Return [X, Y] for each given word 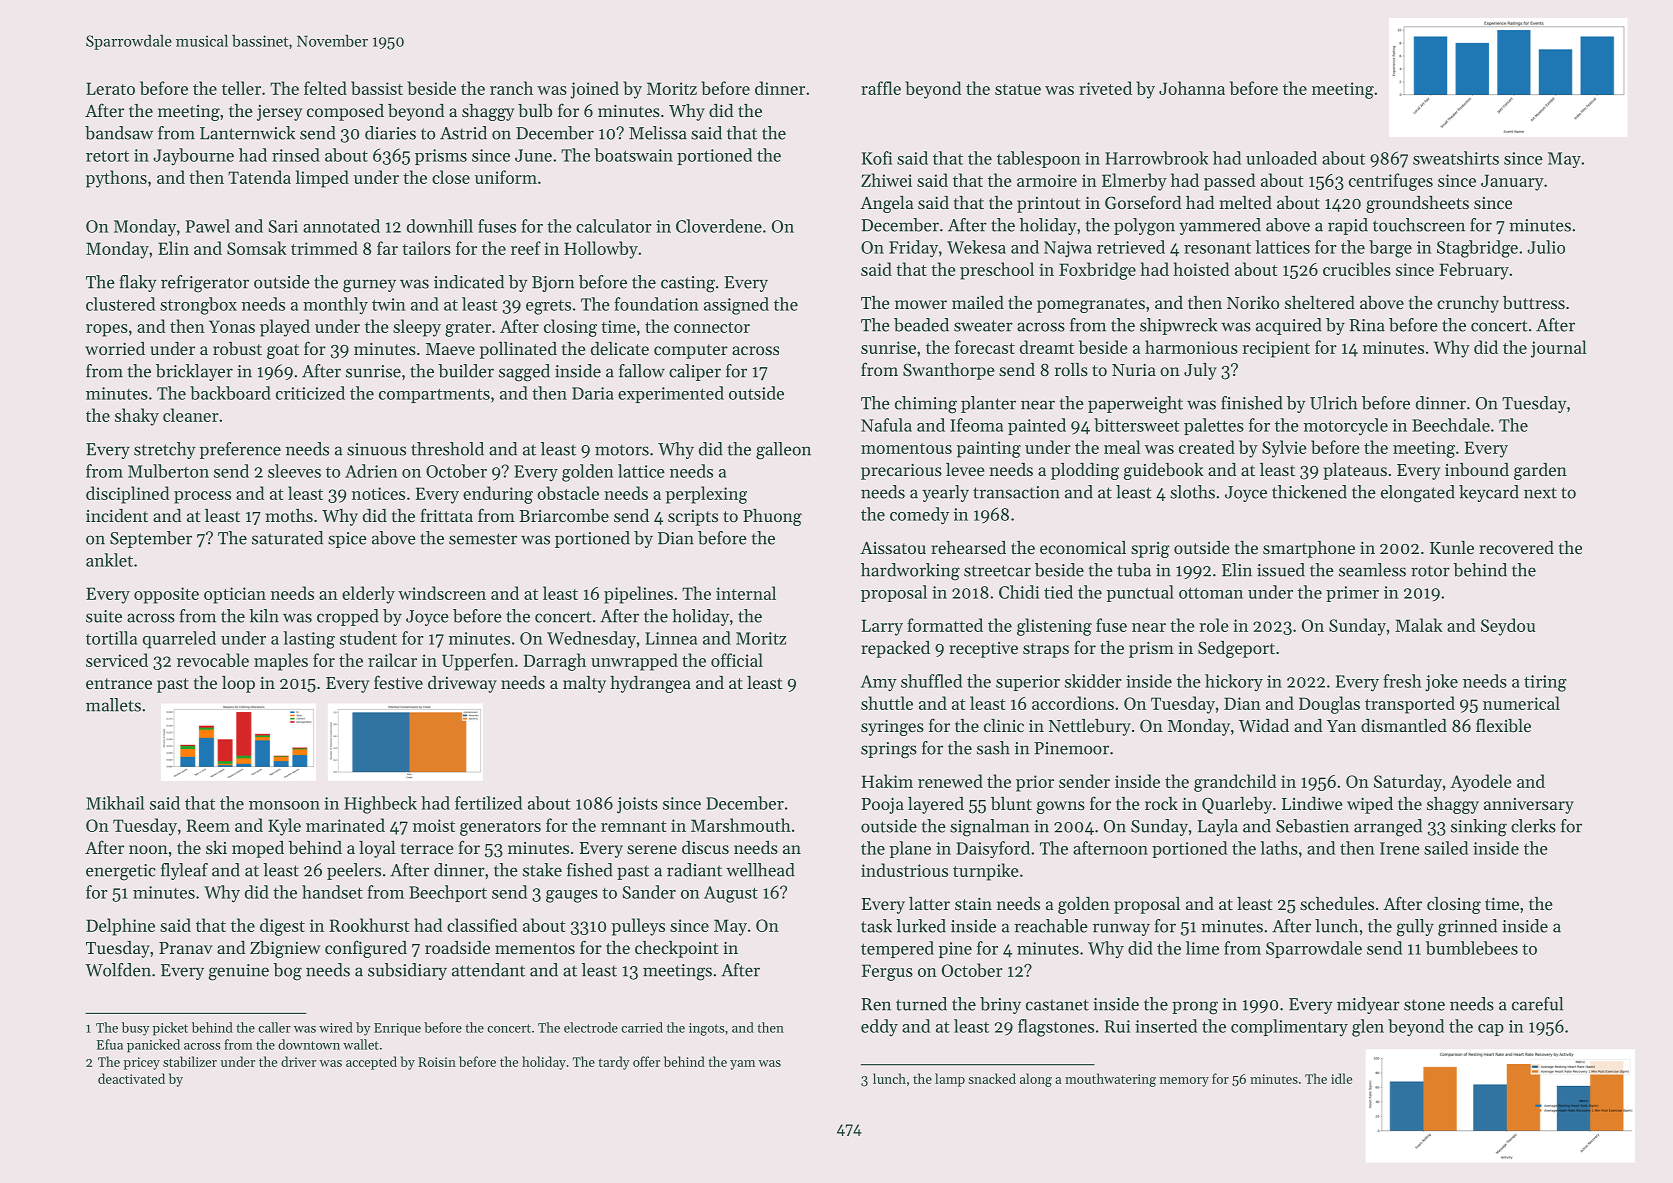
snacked [992, 1078]
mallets [113, 705]
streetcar [997, 571]
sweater [983, 326]
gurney [369, 286]
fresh [1402, 681]
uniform [506, 177]
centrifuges [1391, 182]
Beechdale [1451, 425]
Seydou [1508, 627]
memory [1184, 1082]
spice [347, 540]
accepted [371, 1063]
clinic [1004, 725]
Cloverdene [719, 226]
